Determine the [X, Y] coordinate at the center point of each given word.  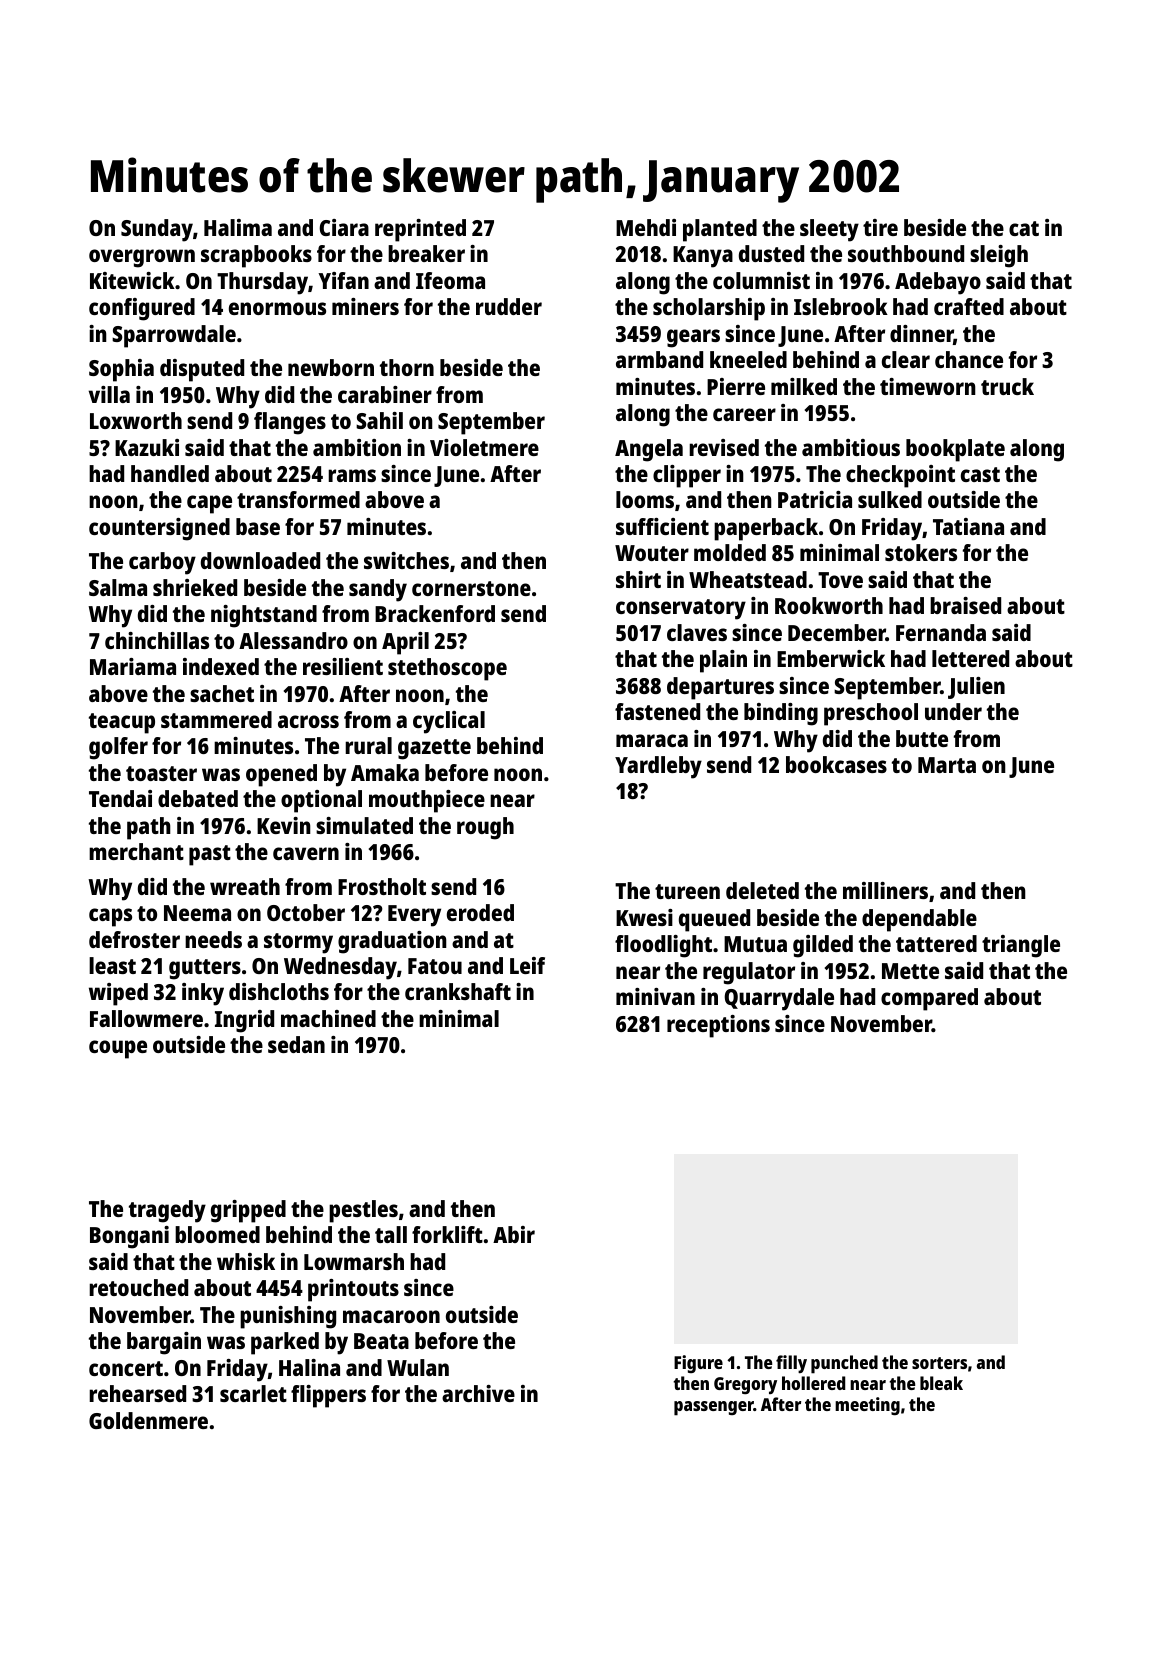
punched [844, 1364]
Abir [514, 1234]
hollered [813, 1383]
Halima [238, 227]
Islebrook [841, 306]
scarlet [253, 1393]
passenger [714, 1408]
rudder [509, 306]
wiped [118, 994]
